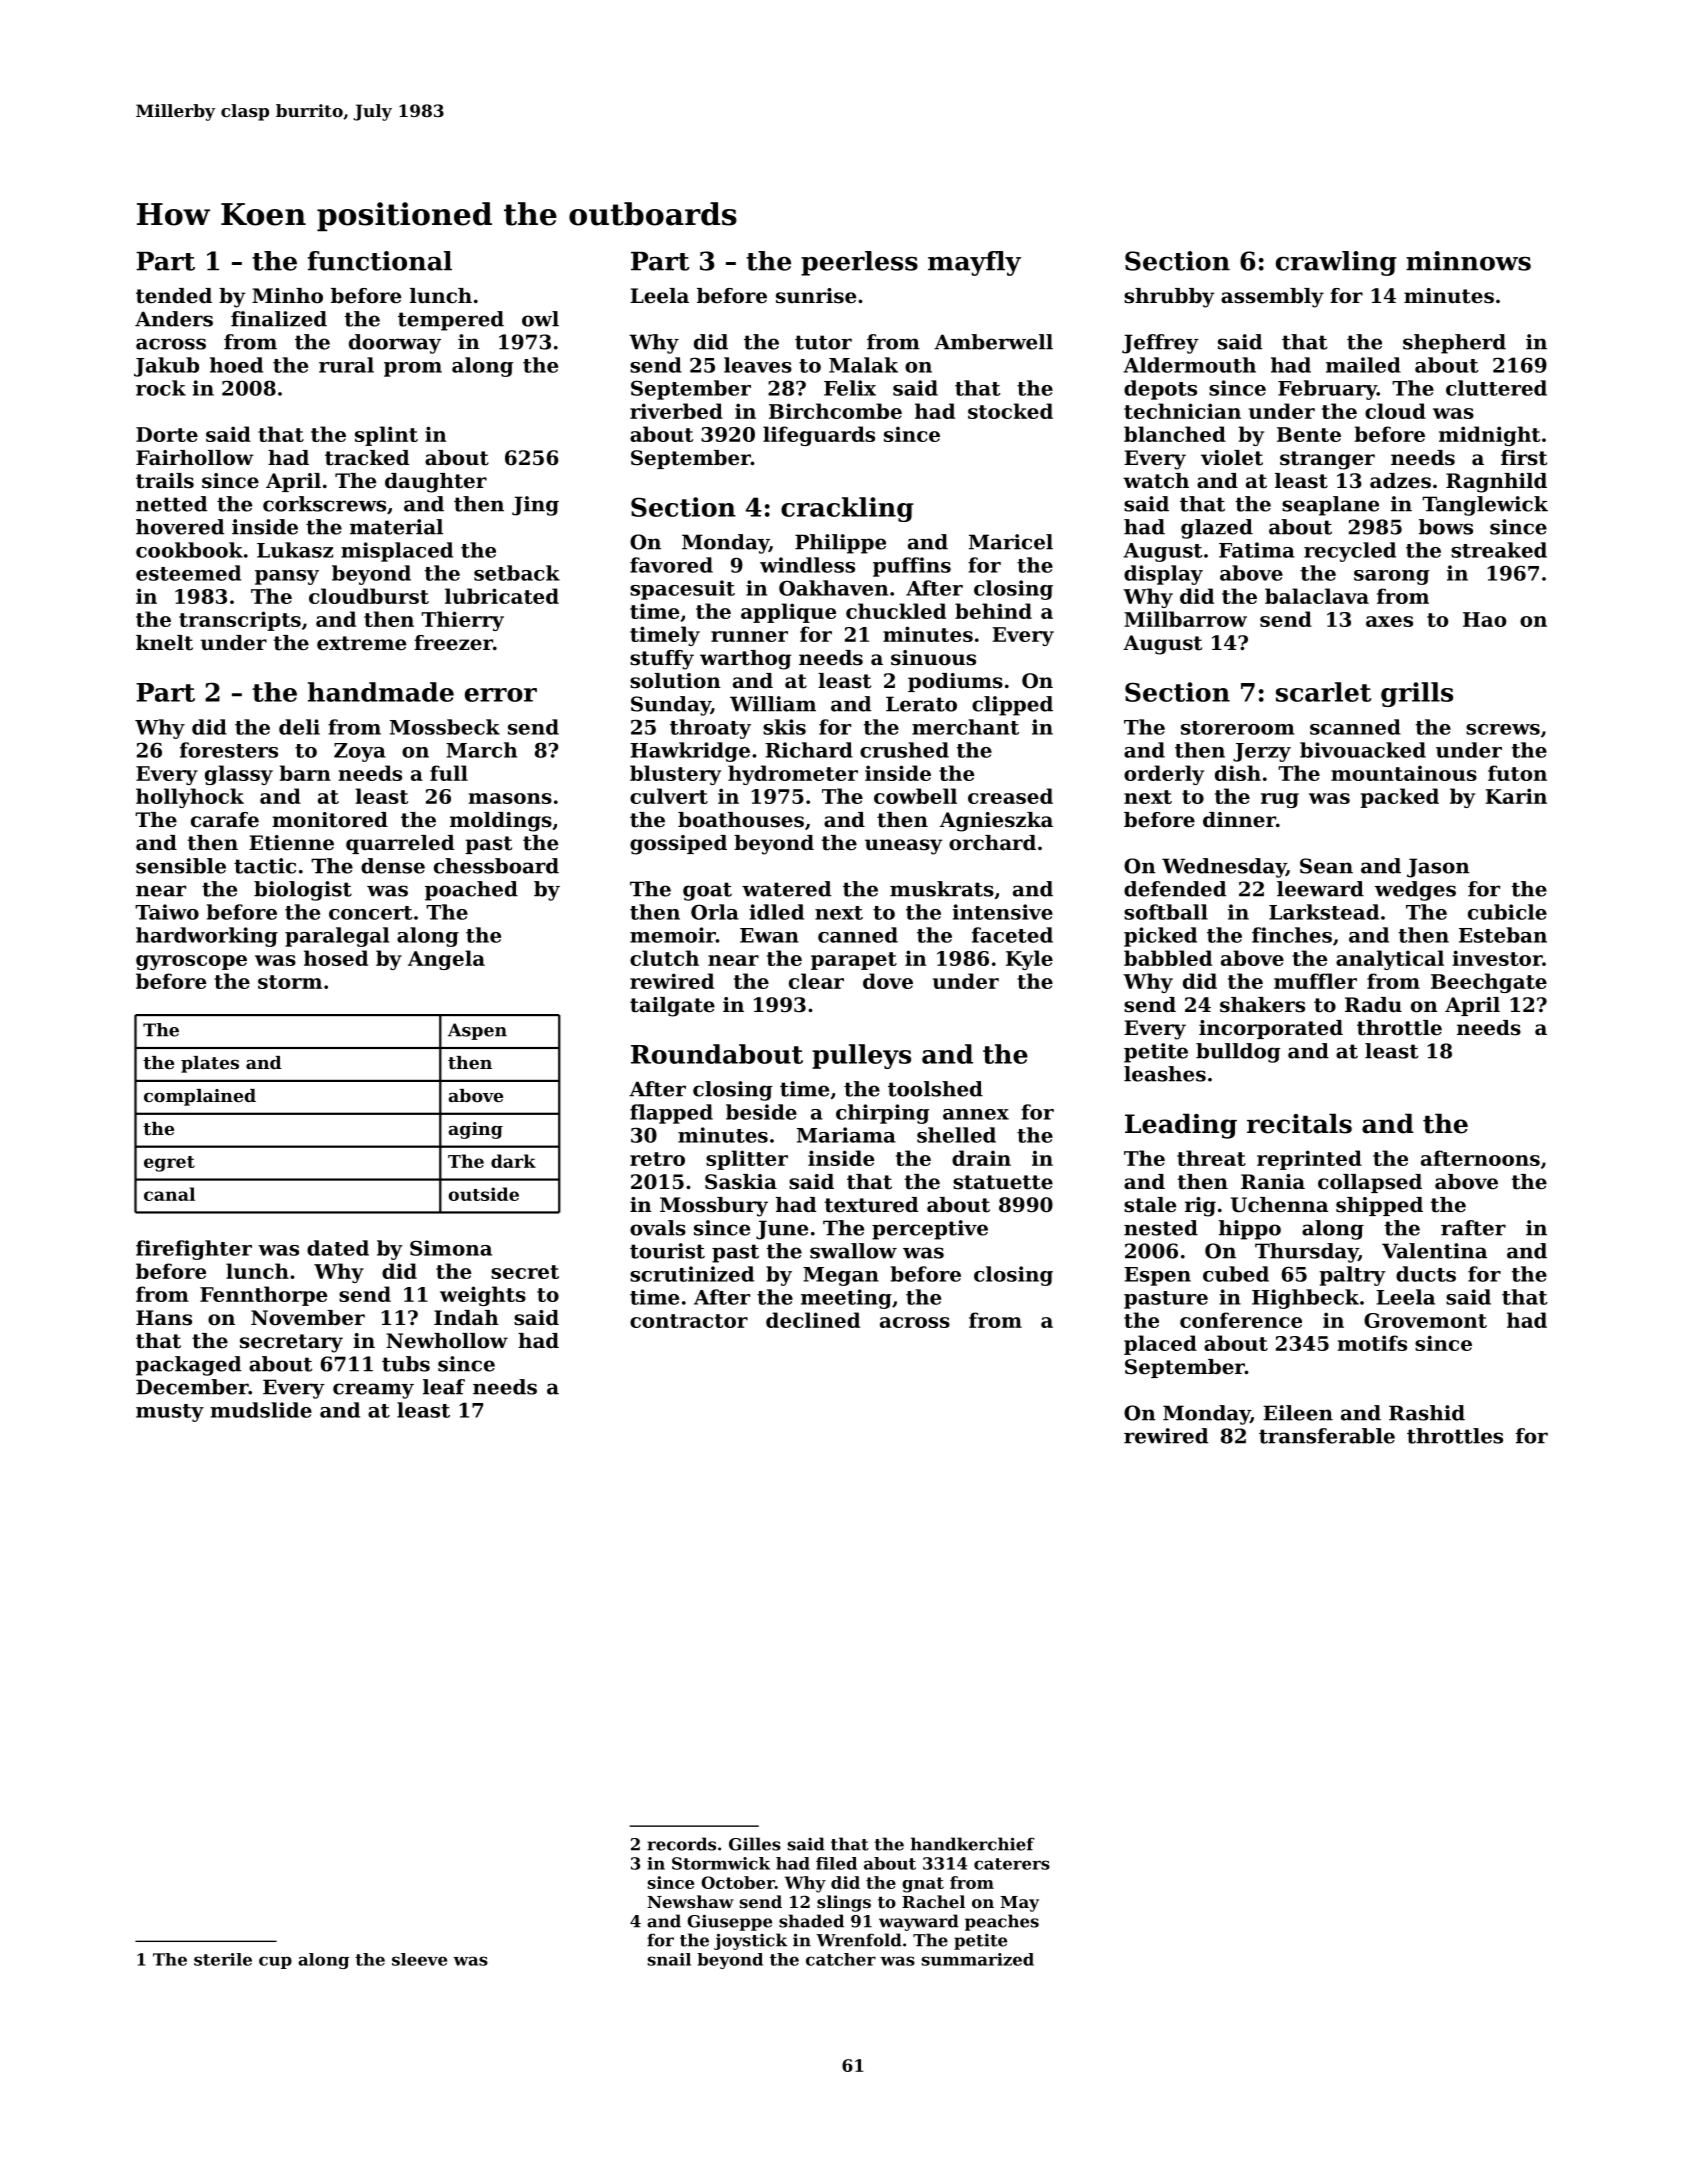 Image resolution: width=1683 pixels, height=2178 pixels. Describe the element at coordinates (380, 261) in the image. I see `functional` at that location.
